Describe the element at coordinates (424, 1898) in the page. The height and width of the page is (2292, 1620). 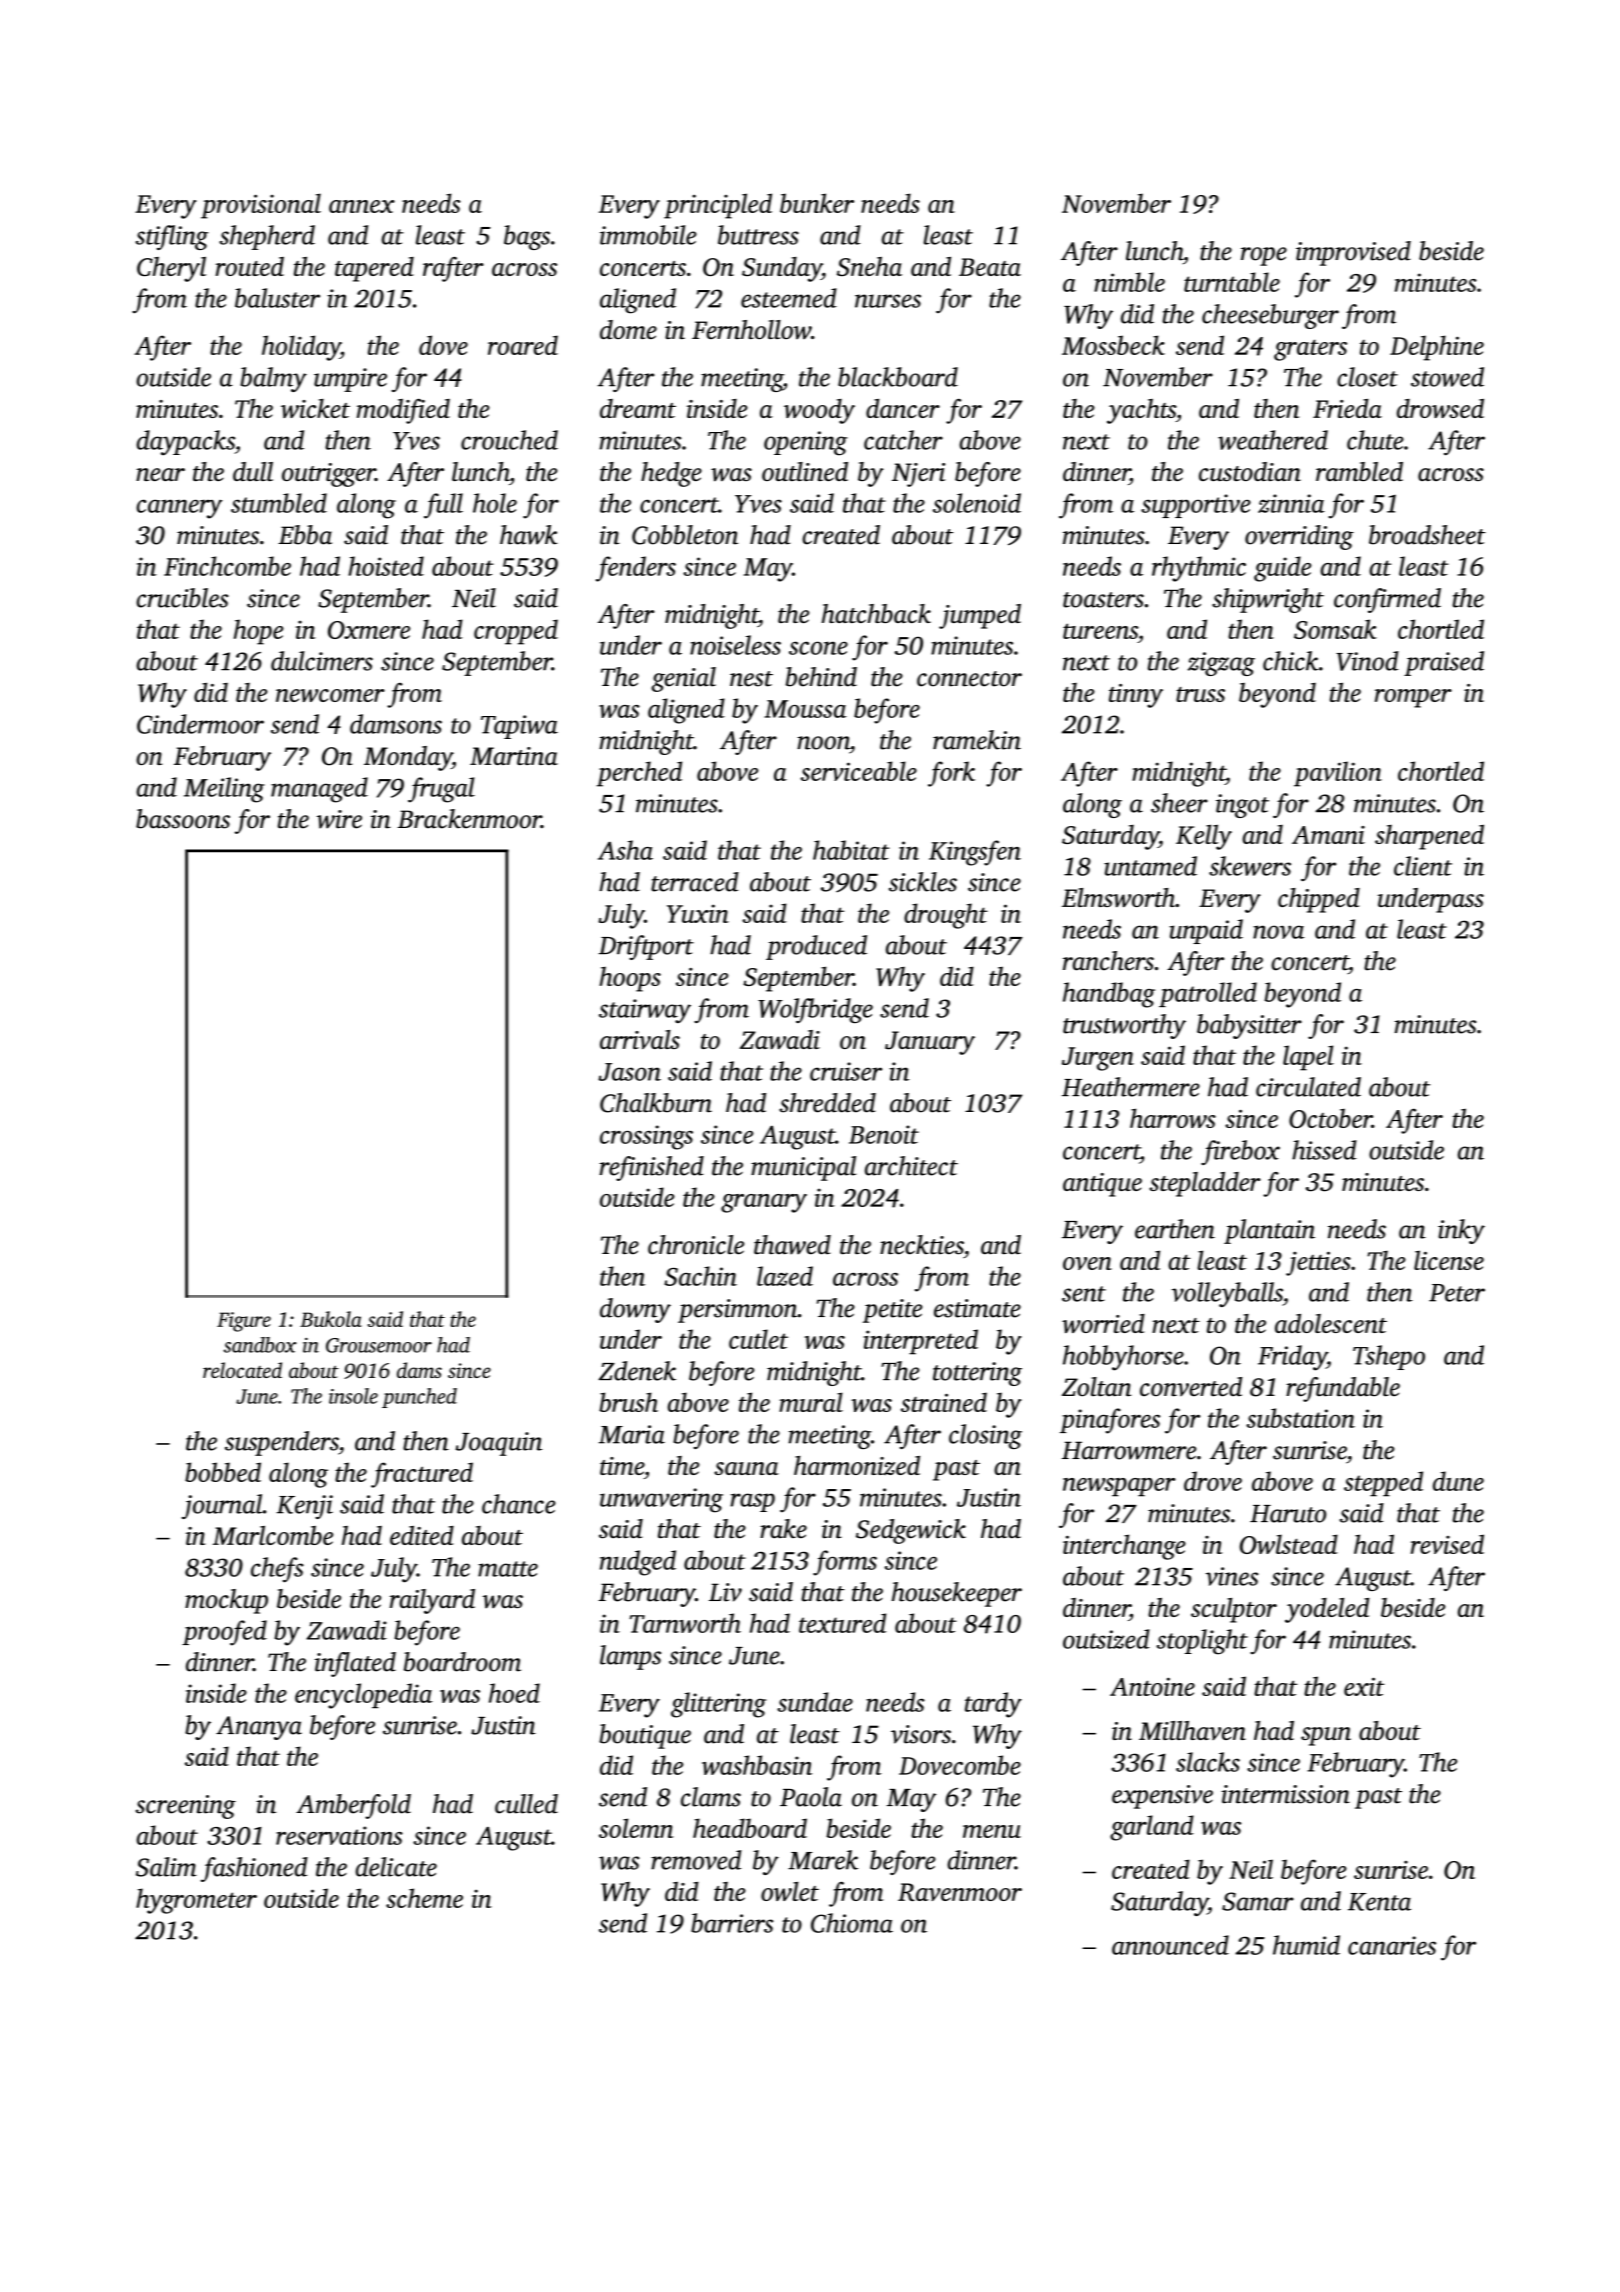
I see `scheme` at that location.
